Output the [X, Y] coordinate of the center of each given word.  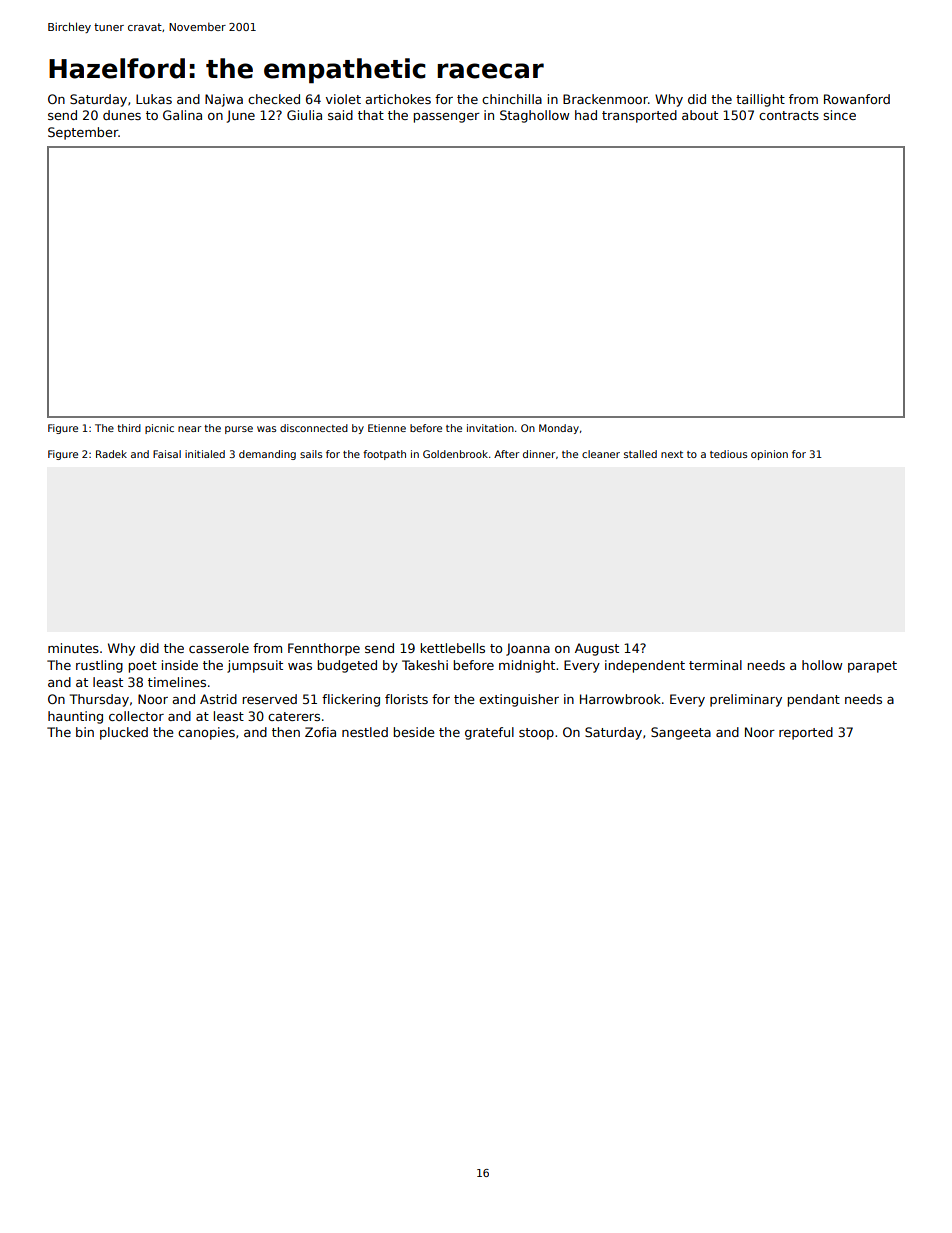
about [700, 115]
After [506, 454]
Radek [111, 454]
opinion [769, 455]
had [586, 115]
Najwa [224, 100]
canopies [206, 733]
